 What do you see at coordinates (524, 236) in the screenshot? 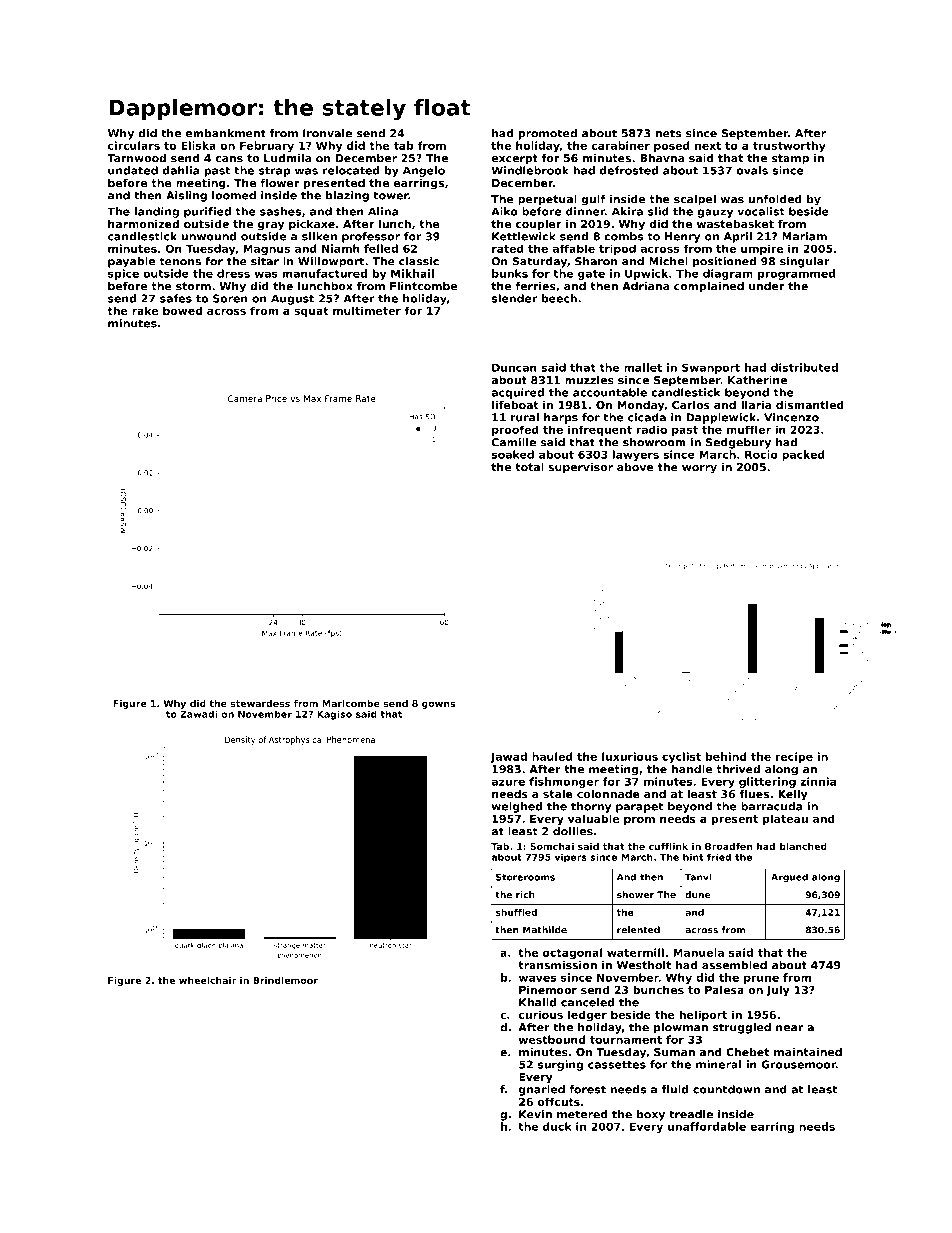
I see `Kettlewick` at bounding box center [524, 236].
